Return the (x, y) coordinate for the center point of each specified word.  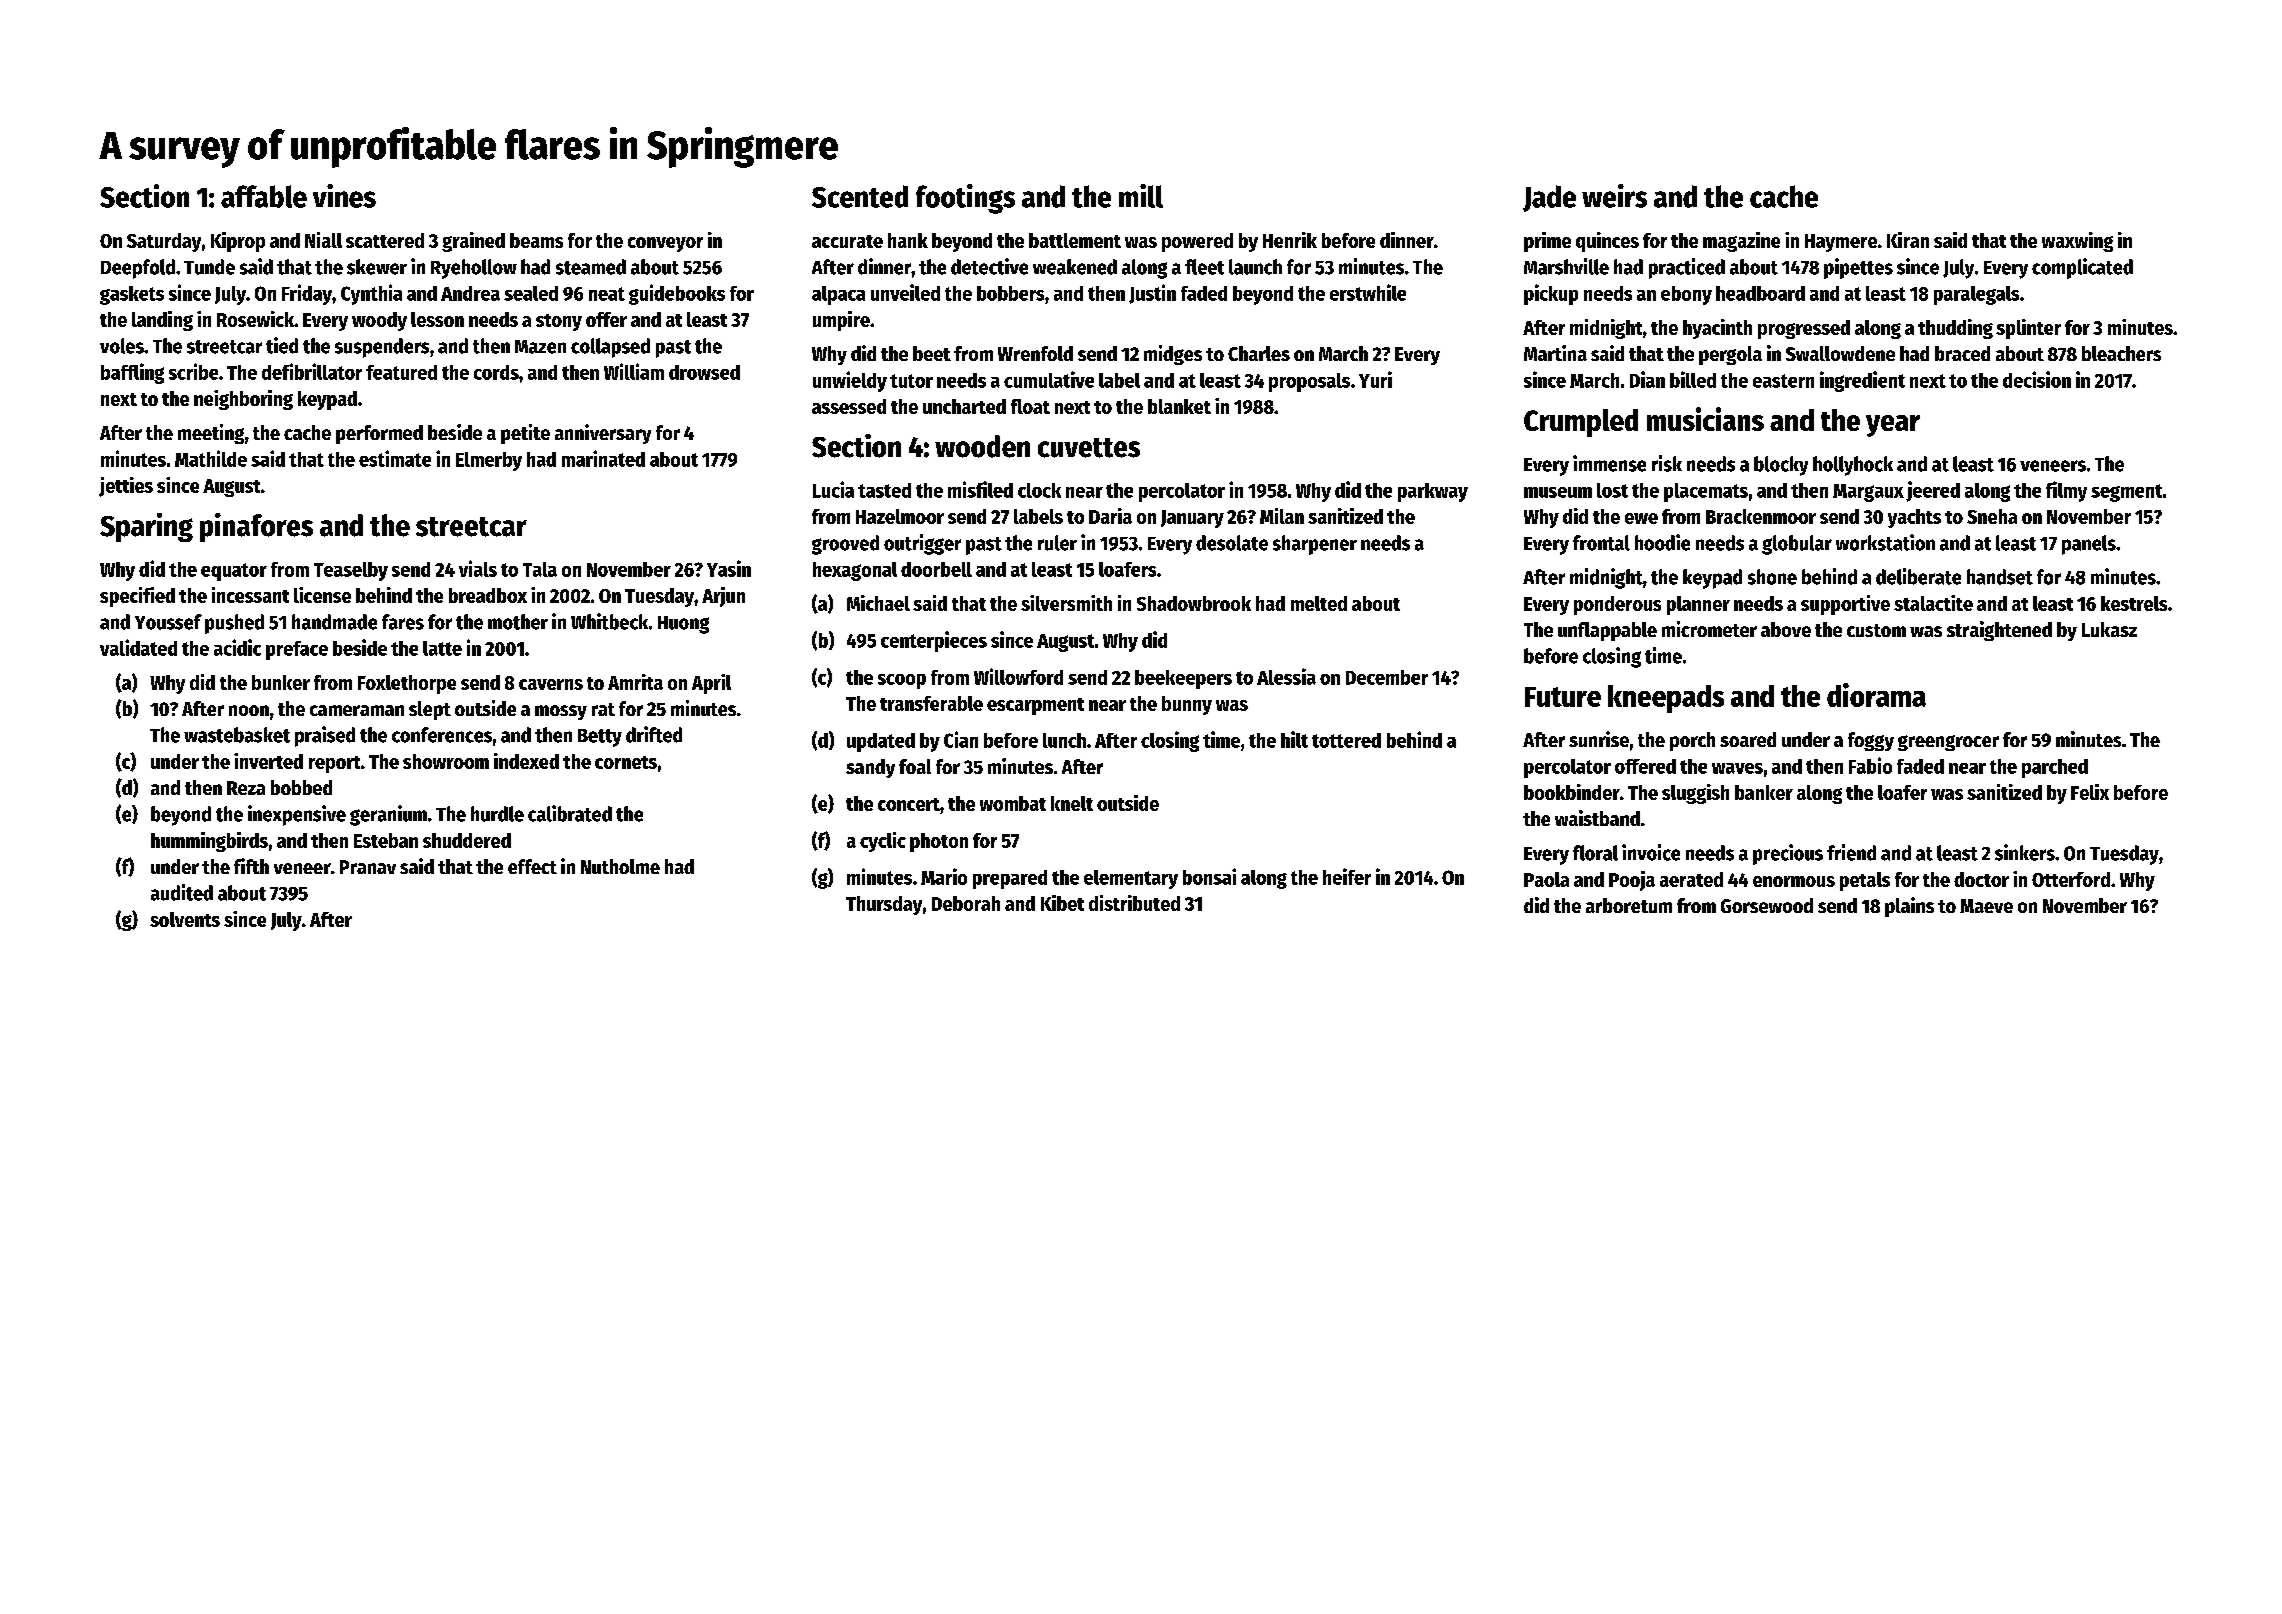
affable (264, 196)
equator (234, 572)
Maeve (1986, 906)
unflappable (1607, 631)
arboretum (1629, 905)
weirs (1614, 196)
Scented (860, 196)
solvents (185, 919)
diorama (1876, 695)
